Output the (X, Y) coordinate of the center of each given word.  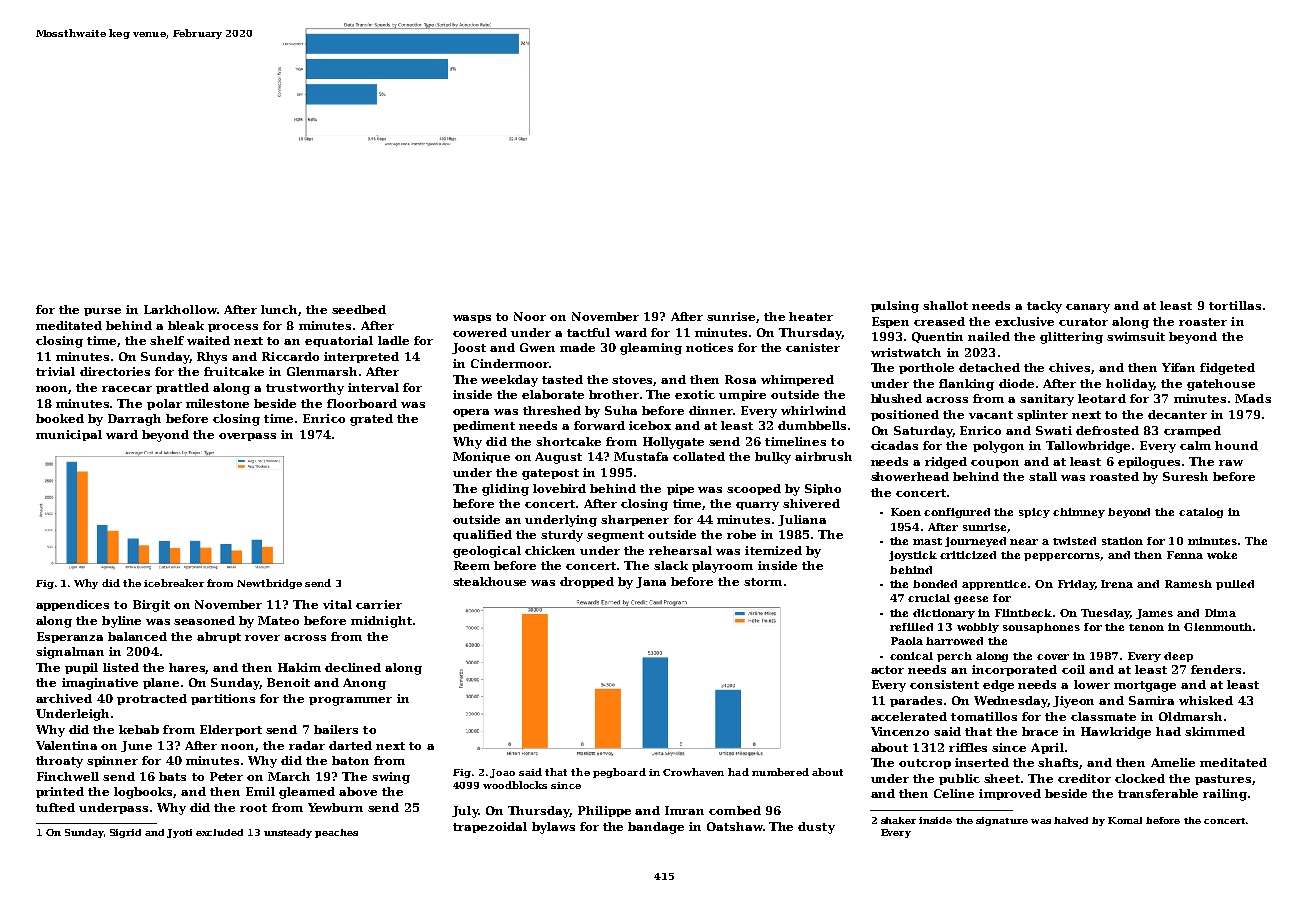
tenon (1146, 627)
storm (763, 582)
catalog (1201, 513)
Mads (1253, 398)
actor (887, 670)
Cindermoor (510, 363)
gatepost (550, 474)
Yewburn (335, 807)
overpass (247, 437)
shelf (167, 340)
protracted (152, 699)
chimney (1079, 513)
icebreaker (174, 583)
